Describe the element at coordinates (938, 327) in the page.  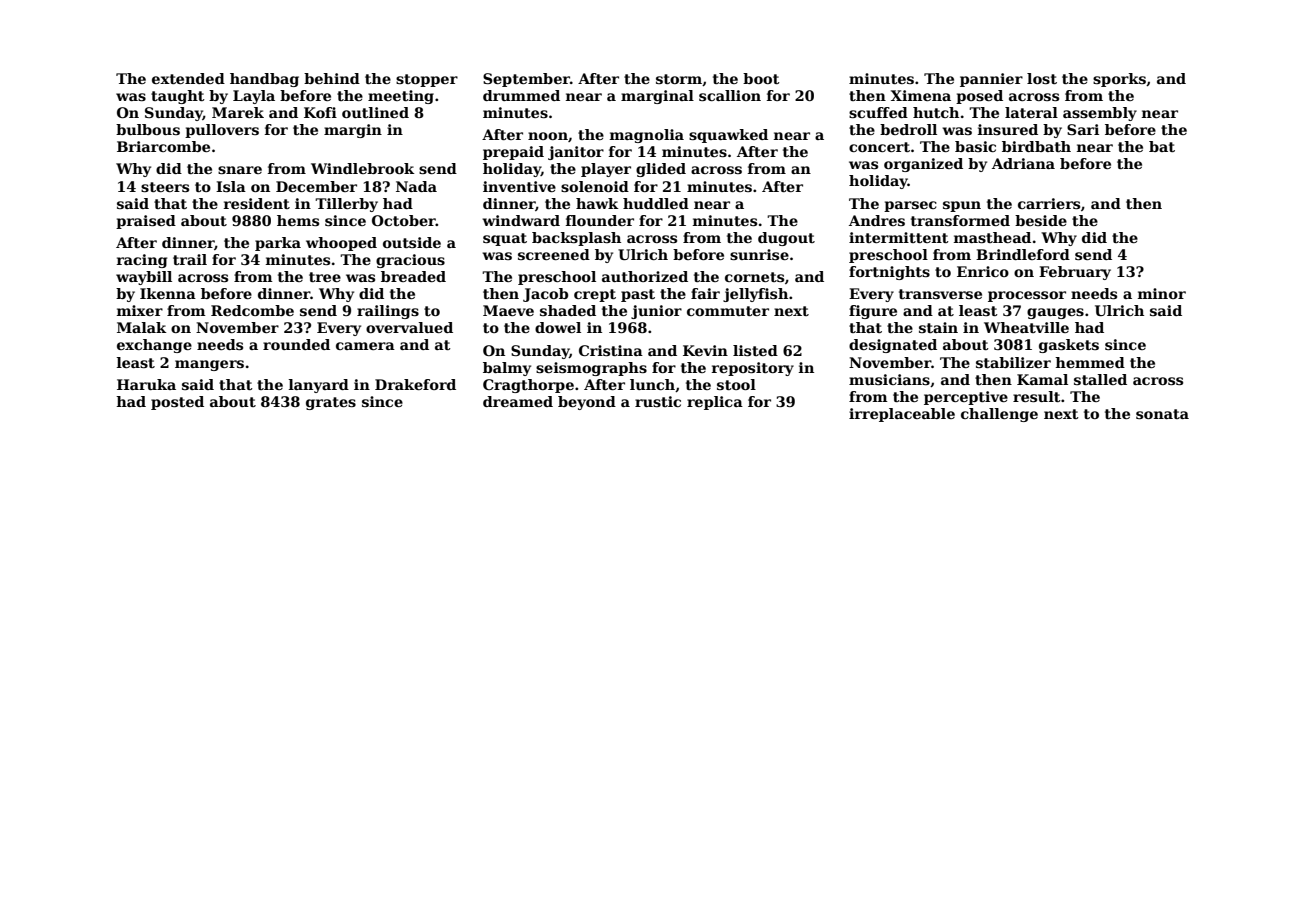
I see `stain` at that location.
